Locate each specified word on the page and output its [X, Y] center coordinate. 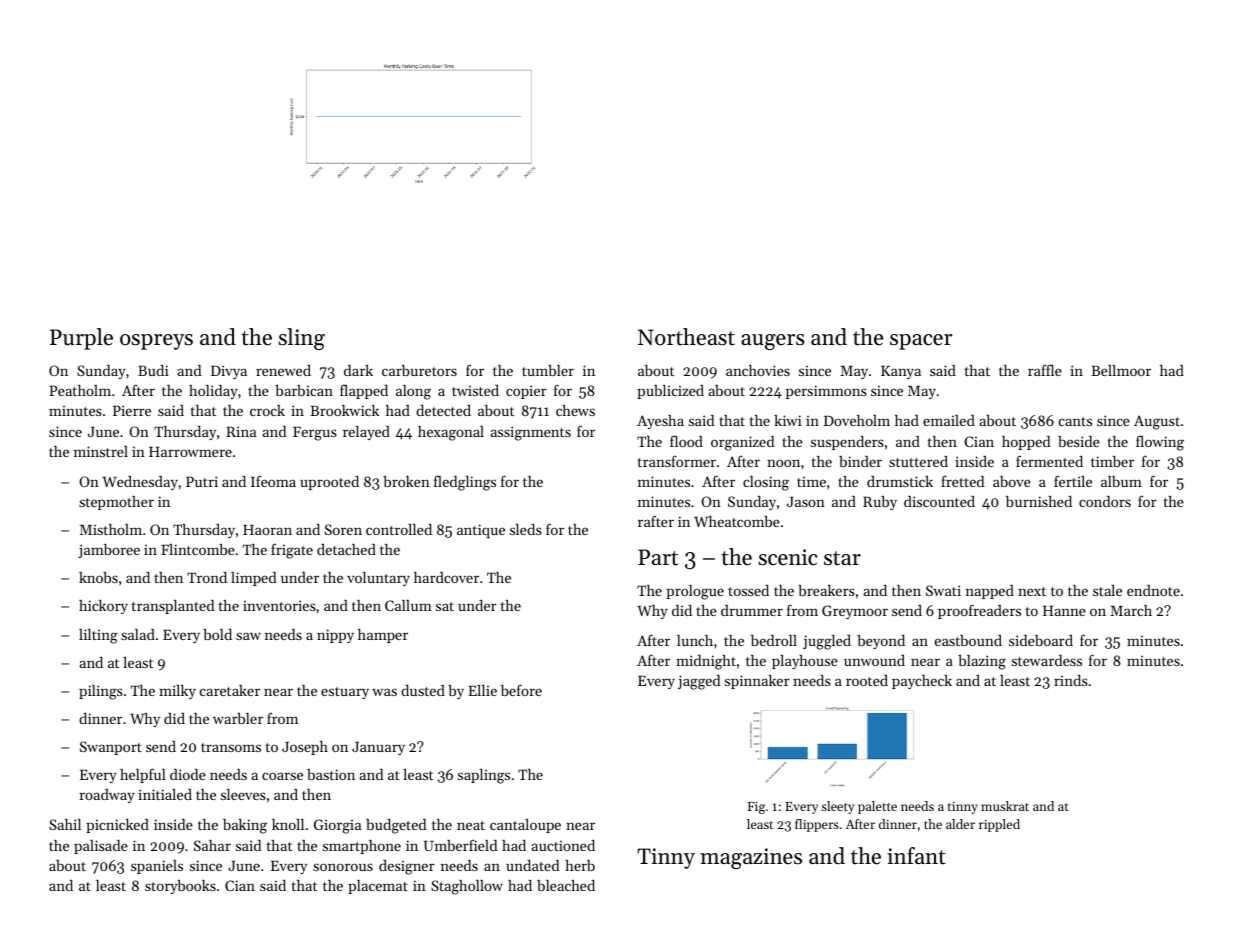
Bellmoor [1121, 370]
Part [658, 557]
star [842, 558]
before [521, 690]
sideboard [1041, 640]
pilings [101, 692]
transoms [231, 747]
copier [526, 392]
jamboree [109, 551]
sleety [838, 807]
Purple [81, 339]
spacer [921, 342]
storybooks [180, 887]
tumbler [548, 370]
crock [267, 410]
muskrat [1005, 806]
